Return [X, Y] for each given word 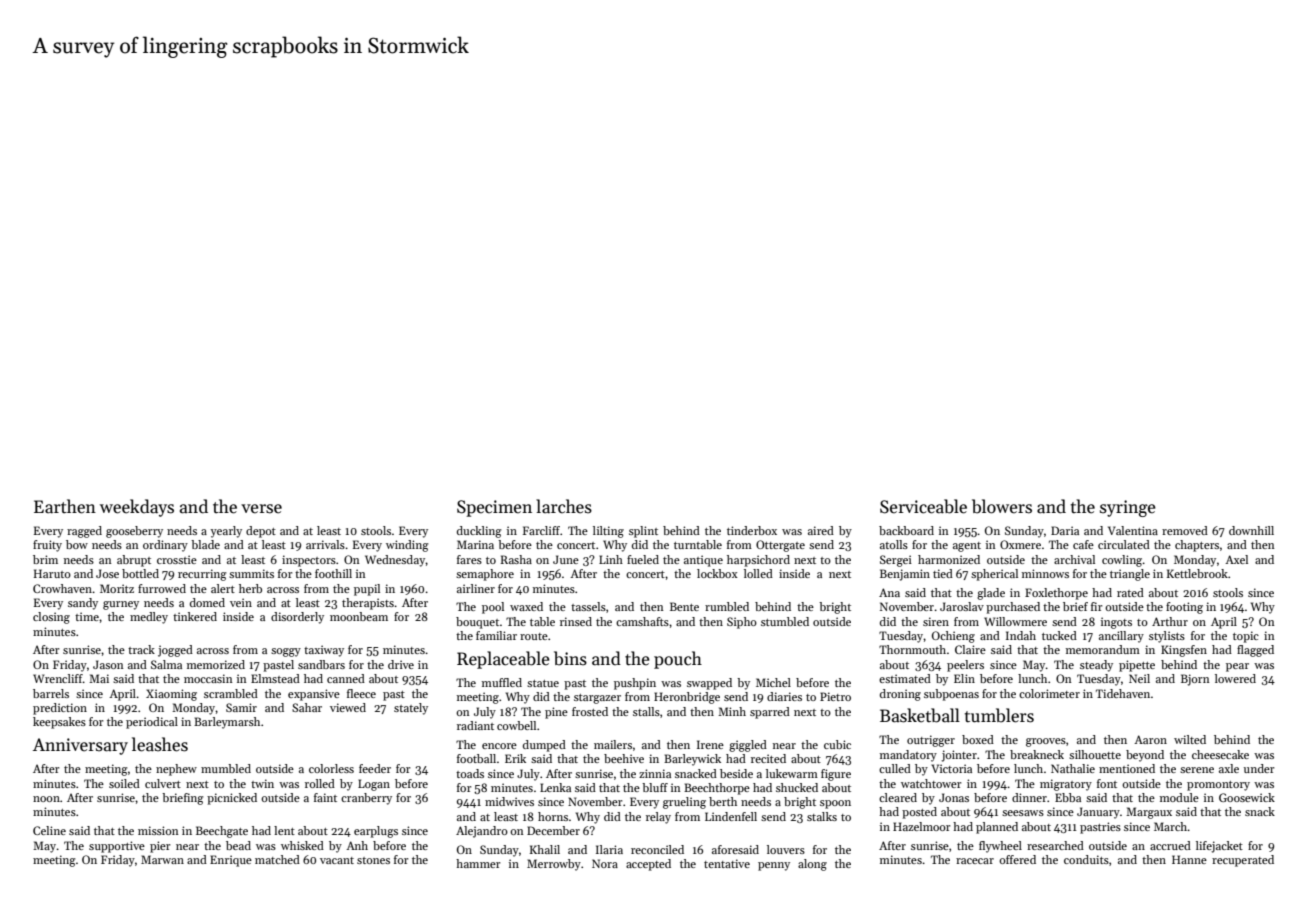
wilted [1190, 739]
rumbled [727, 606]
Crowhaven [62, 588]
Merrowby [554, 865]
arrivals [325, 544]
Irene [710, 744]
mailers [613, 744]
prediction [60, 709]
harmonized [949, 559]
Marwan [162, 859]
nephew [176, 770]
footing [1184, 608]
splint [643, 532]
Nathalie [1073, 768]
